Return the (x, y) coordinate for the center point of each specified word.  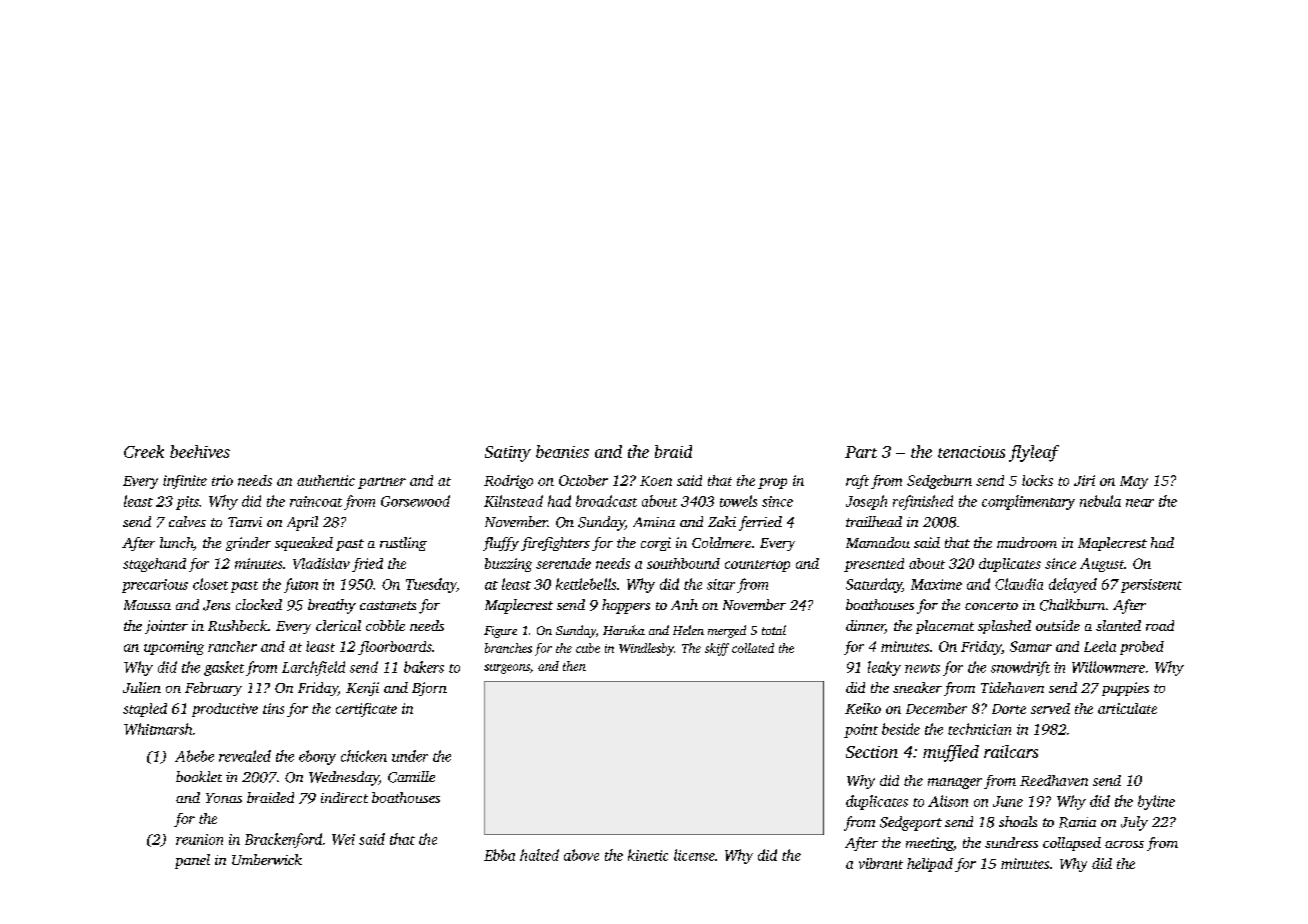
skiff (717, 649)
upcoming (174, 648)
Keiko (863, 708)
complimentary (1028, 502)
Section (872, 752)
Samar (1031, 646)
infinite (185, 482)
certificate (366, 710)
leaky (884, 668)
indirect (344, 797)
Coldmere (721, 542)
